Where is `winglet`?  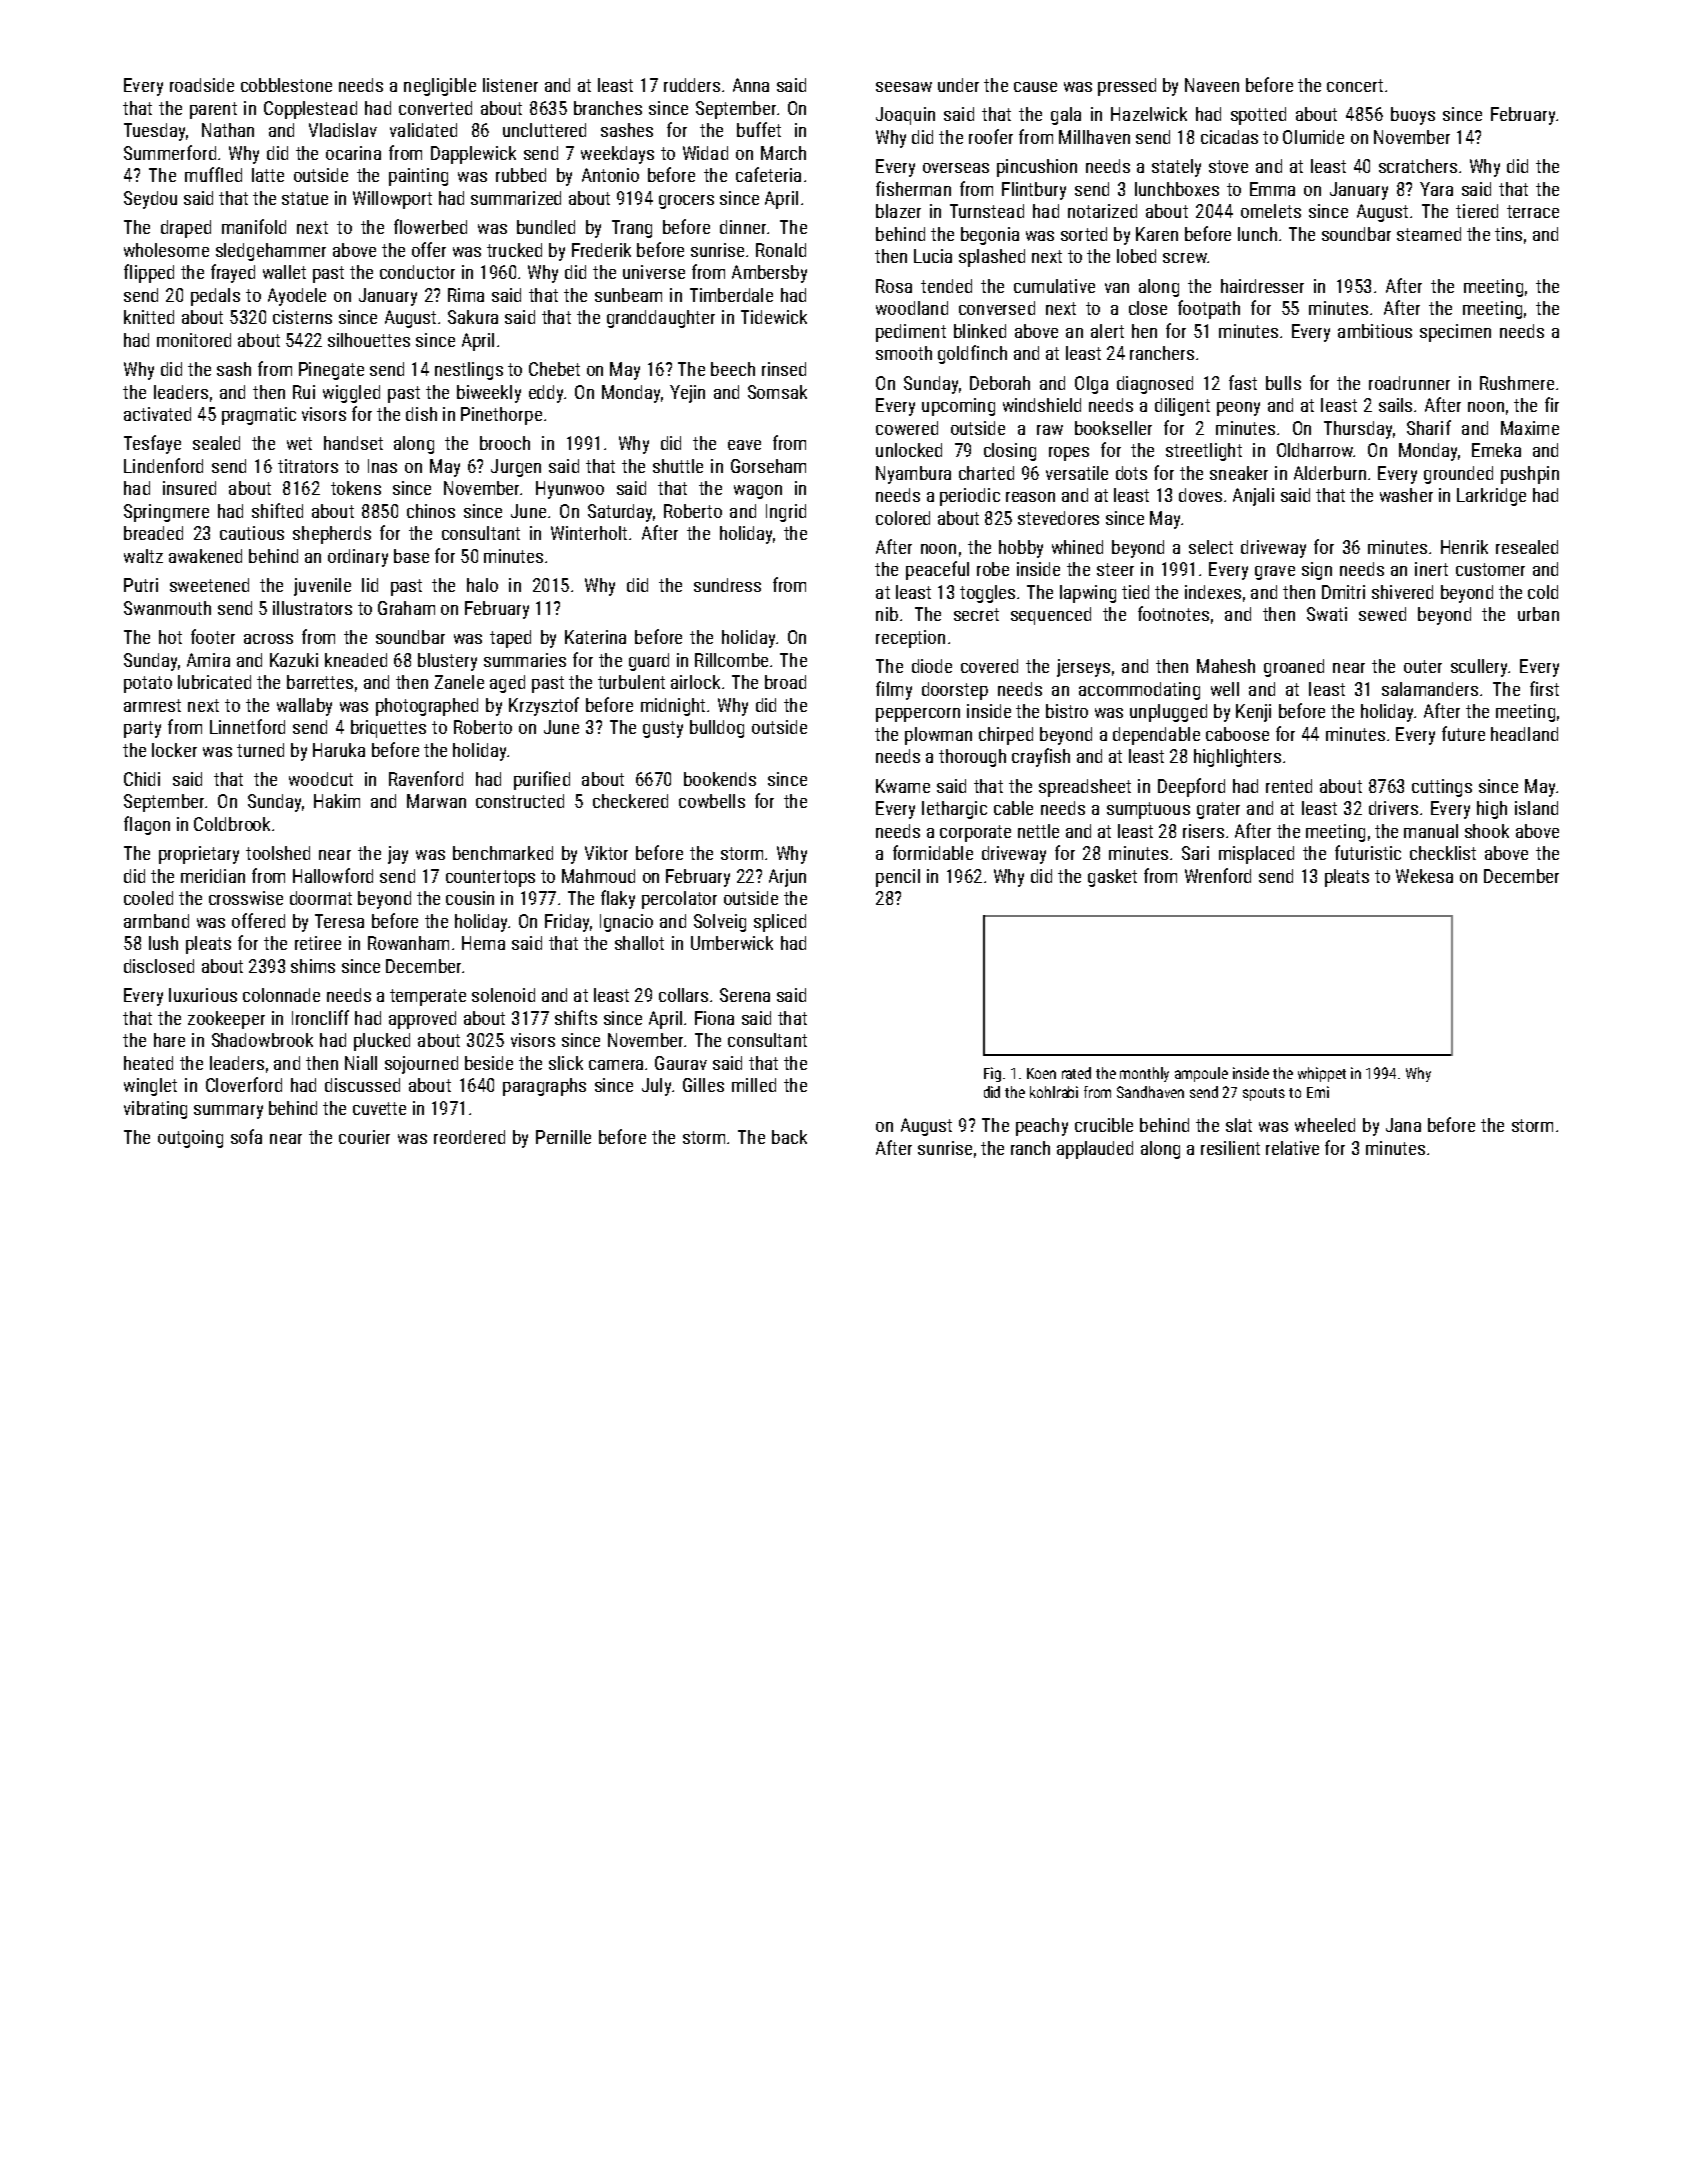 winglet is located at coordinates (150, 1087).
